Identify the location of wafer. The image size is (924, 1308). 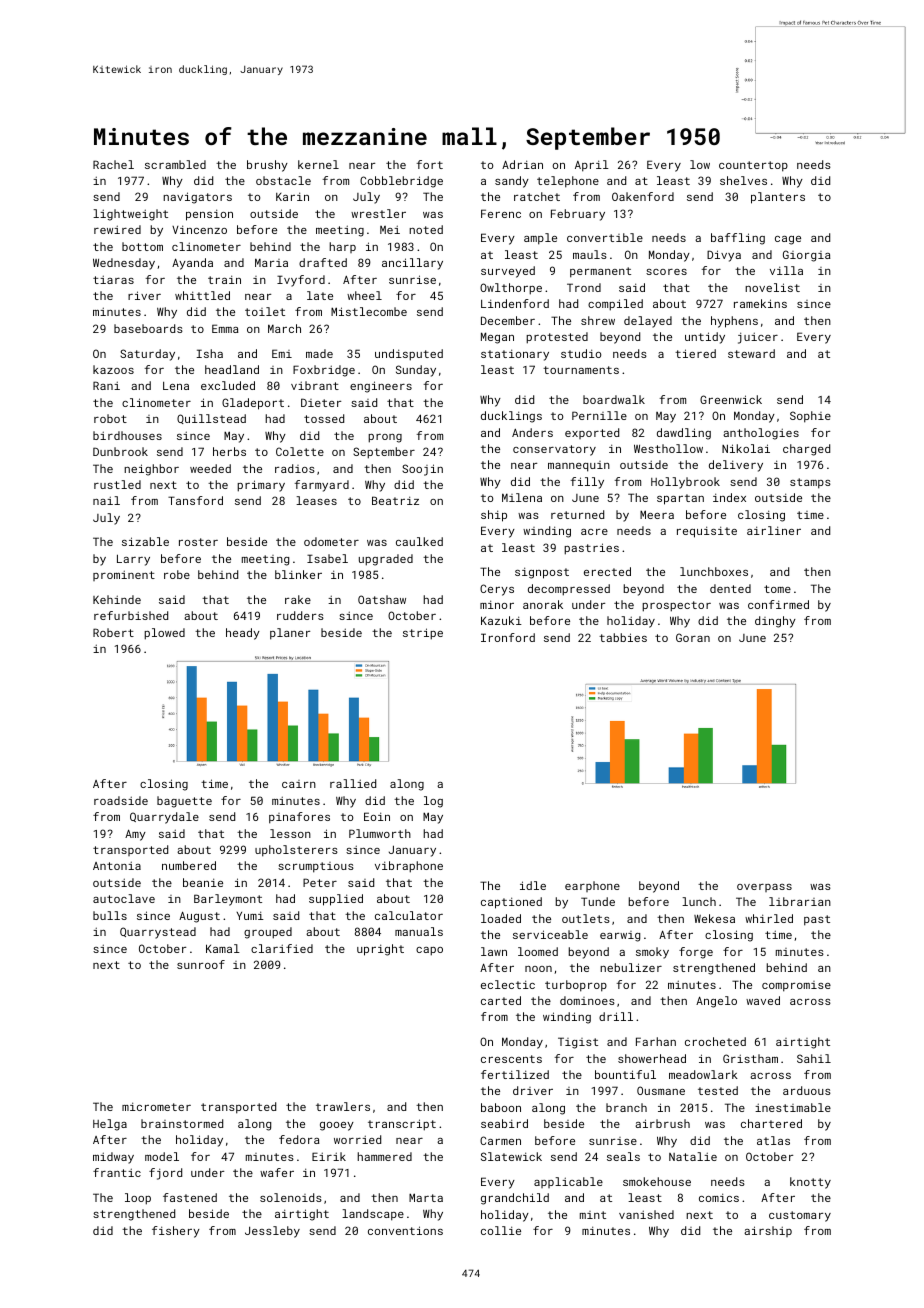
(277, 1172).
